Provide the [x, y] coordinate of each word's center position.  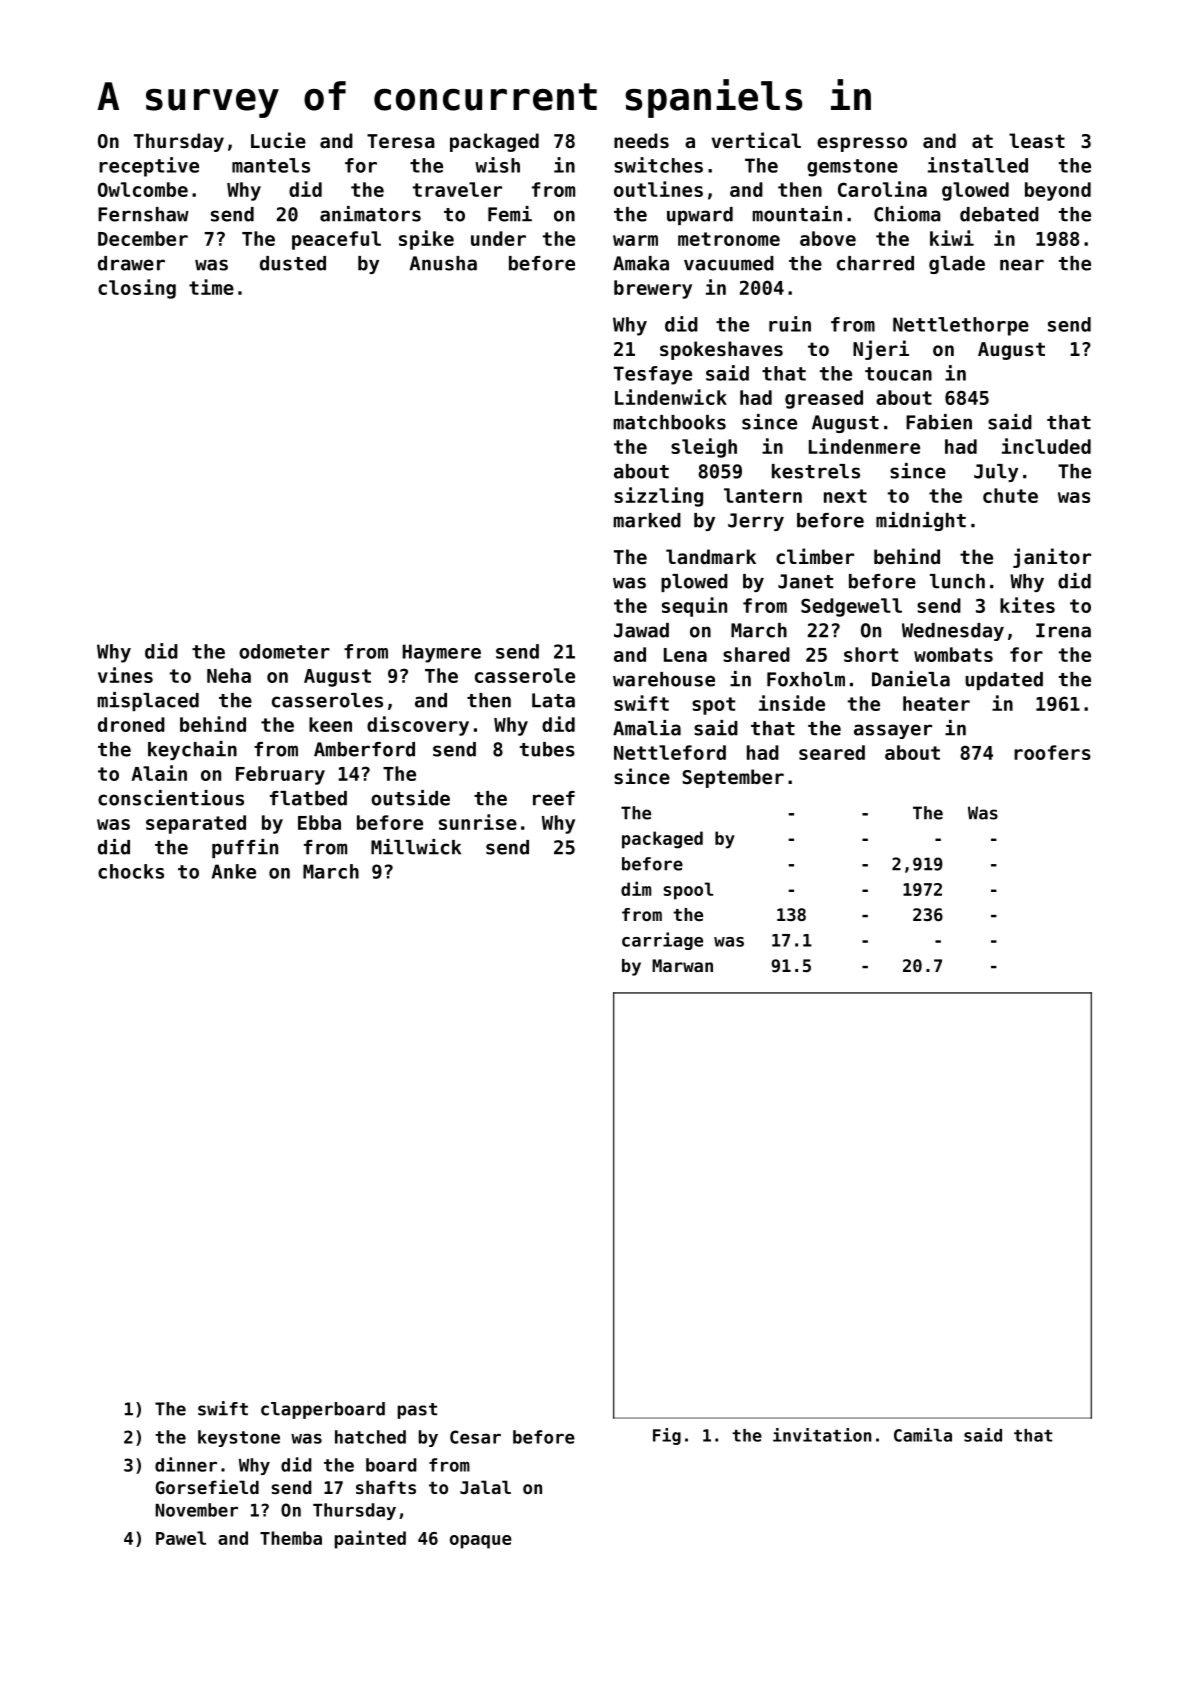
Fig [667, 1436]
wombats [953, 654]
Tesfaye [653, 375]
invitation [822, 1435]
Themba [291, 1538]
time [211, 287]
